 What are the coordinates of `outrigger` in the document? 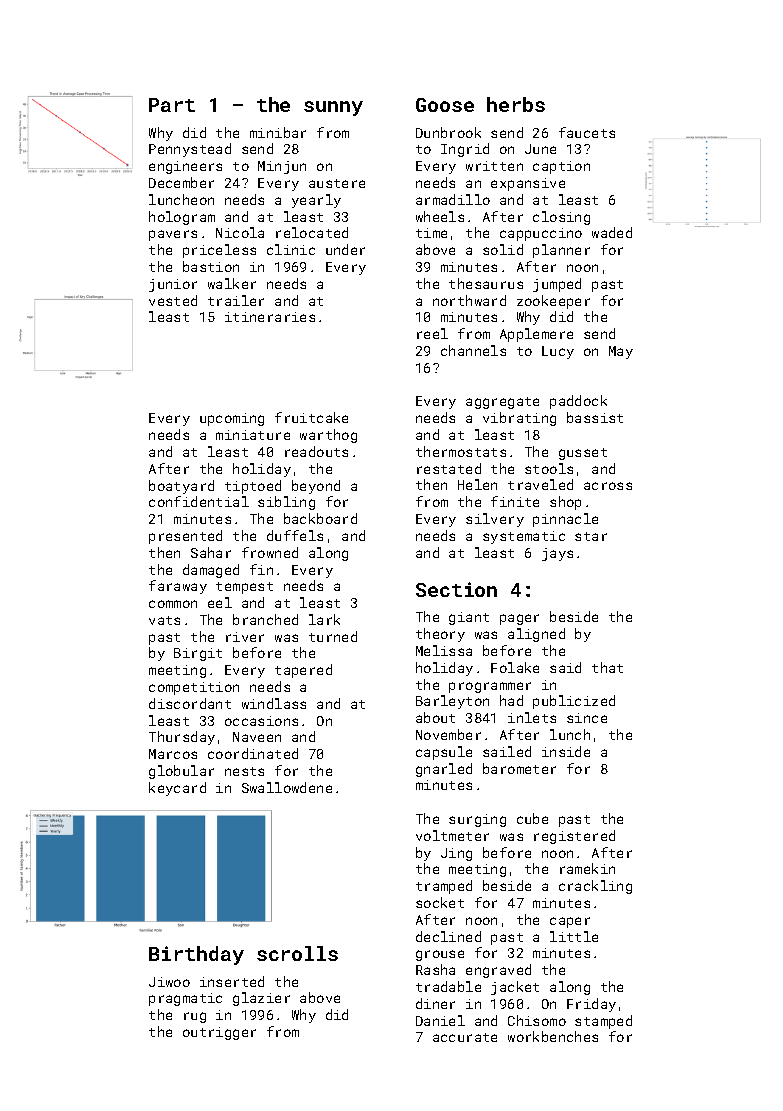 It's located at (219, 1033).
